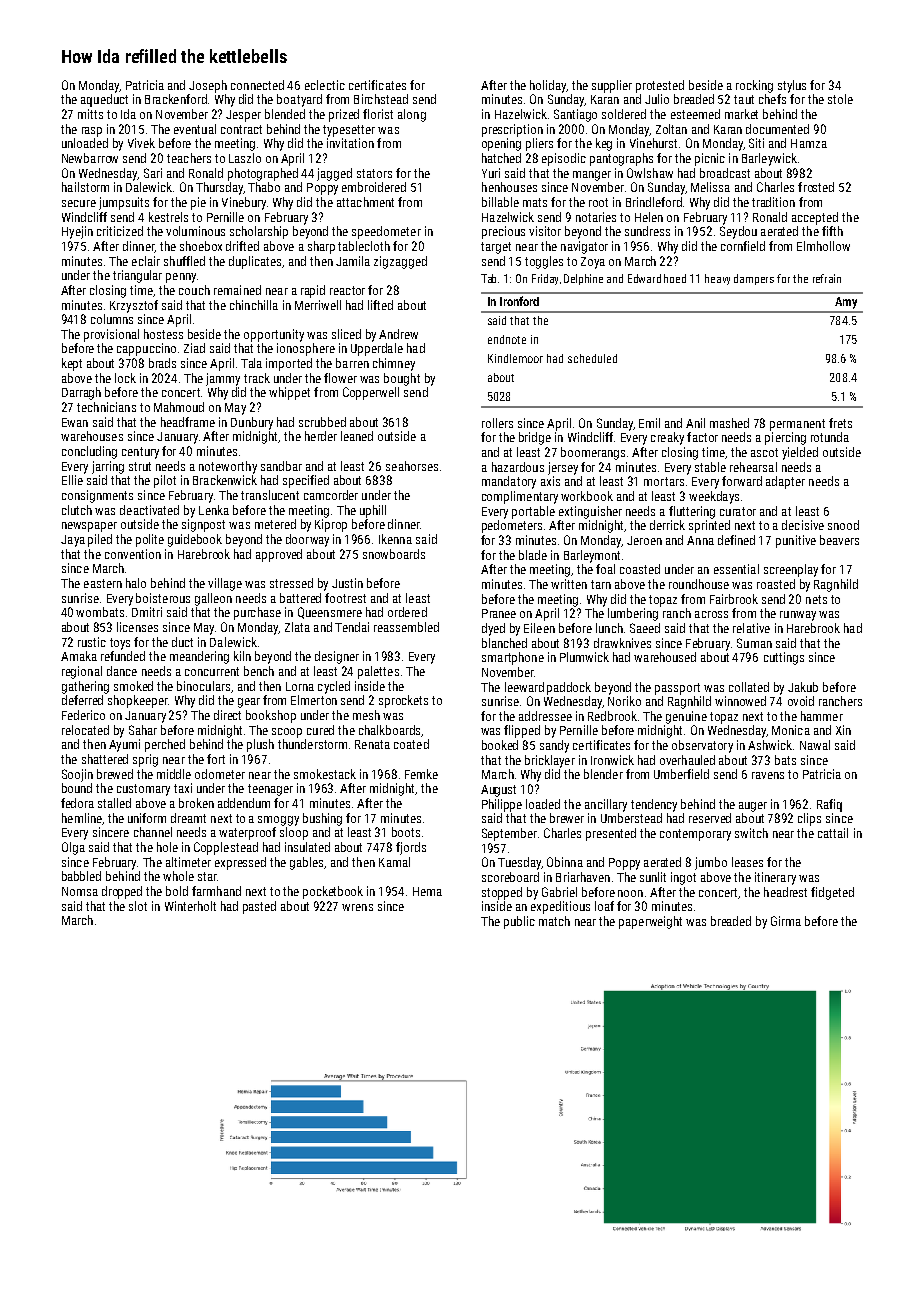 The height and width of the screenshot is (1308, 924). Describe the element at coordinates (240, 863) in the screenshot. I see `expressed` at that location.
